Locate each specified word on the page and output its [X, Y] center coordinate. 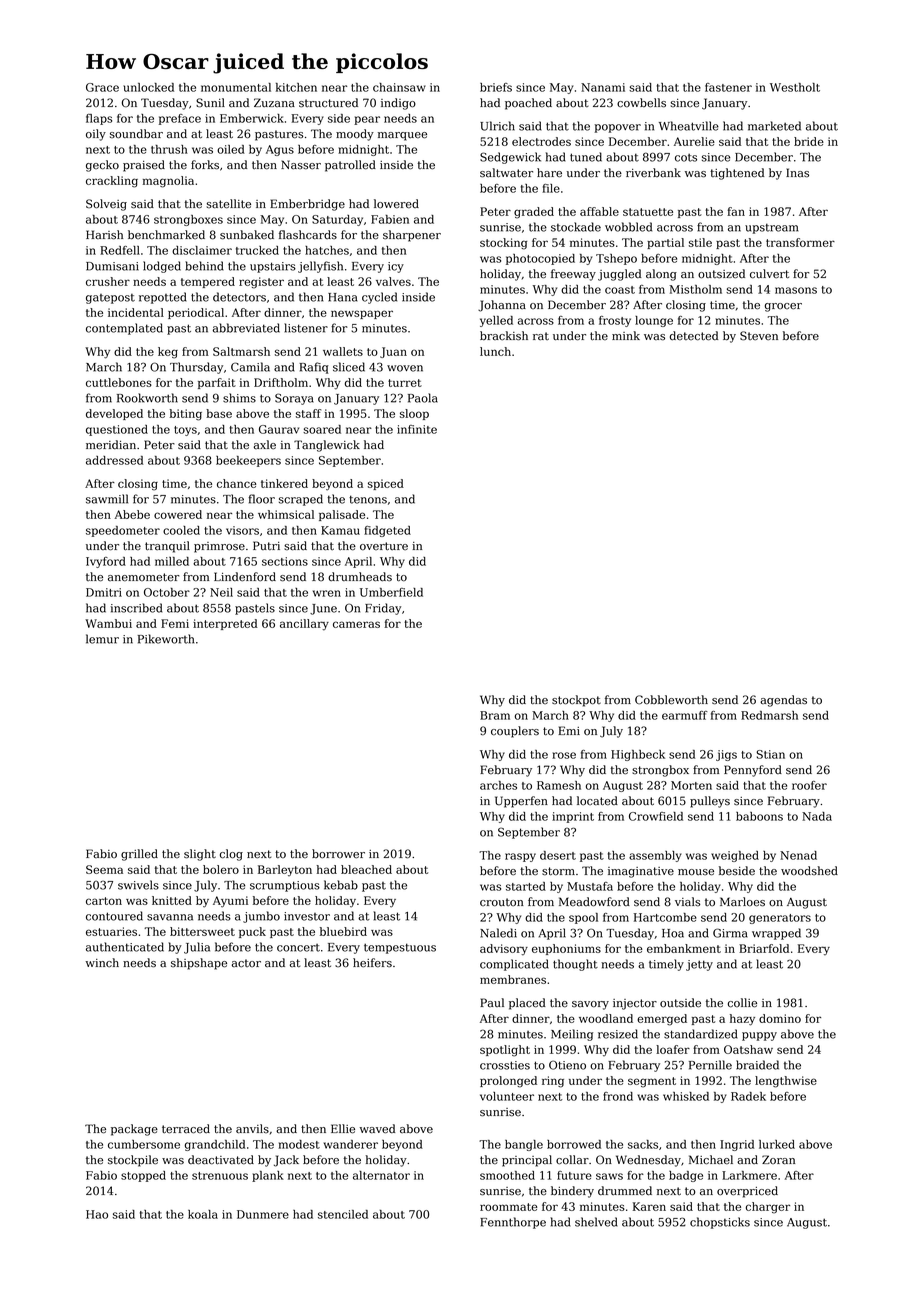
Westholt [795, 87]
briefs [496, 87]
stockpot [576, 701]
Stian [770, 754]
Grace [102, 87]
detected [694, 336]
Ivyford [106, 562]
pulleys [710, 802]
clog [231, 855]
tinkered [284, 483]
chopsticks [720, 1223]
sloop [414, 414]
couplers [515, 732]
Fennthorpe [513, 1223]
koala [203, 1214]
